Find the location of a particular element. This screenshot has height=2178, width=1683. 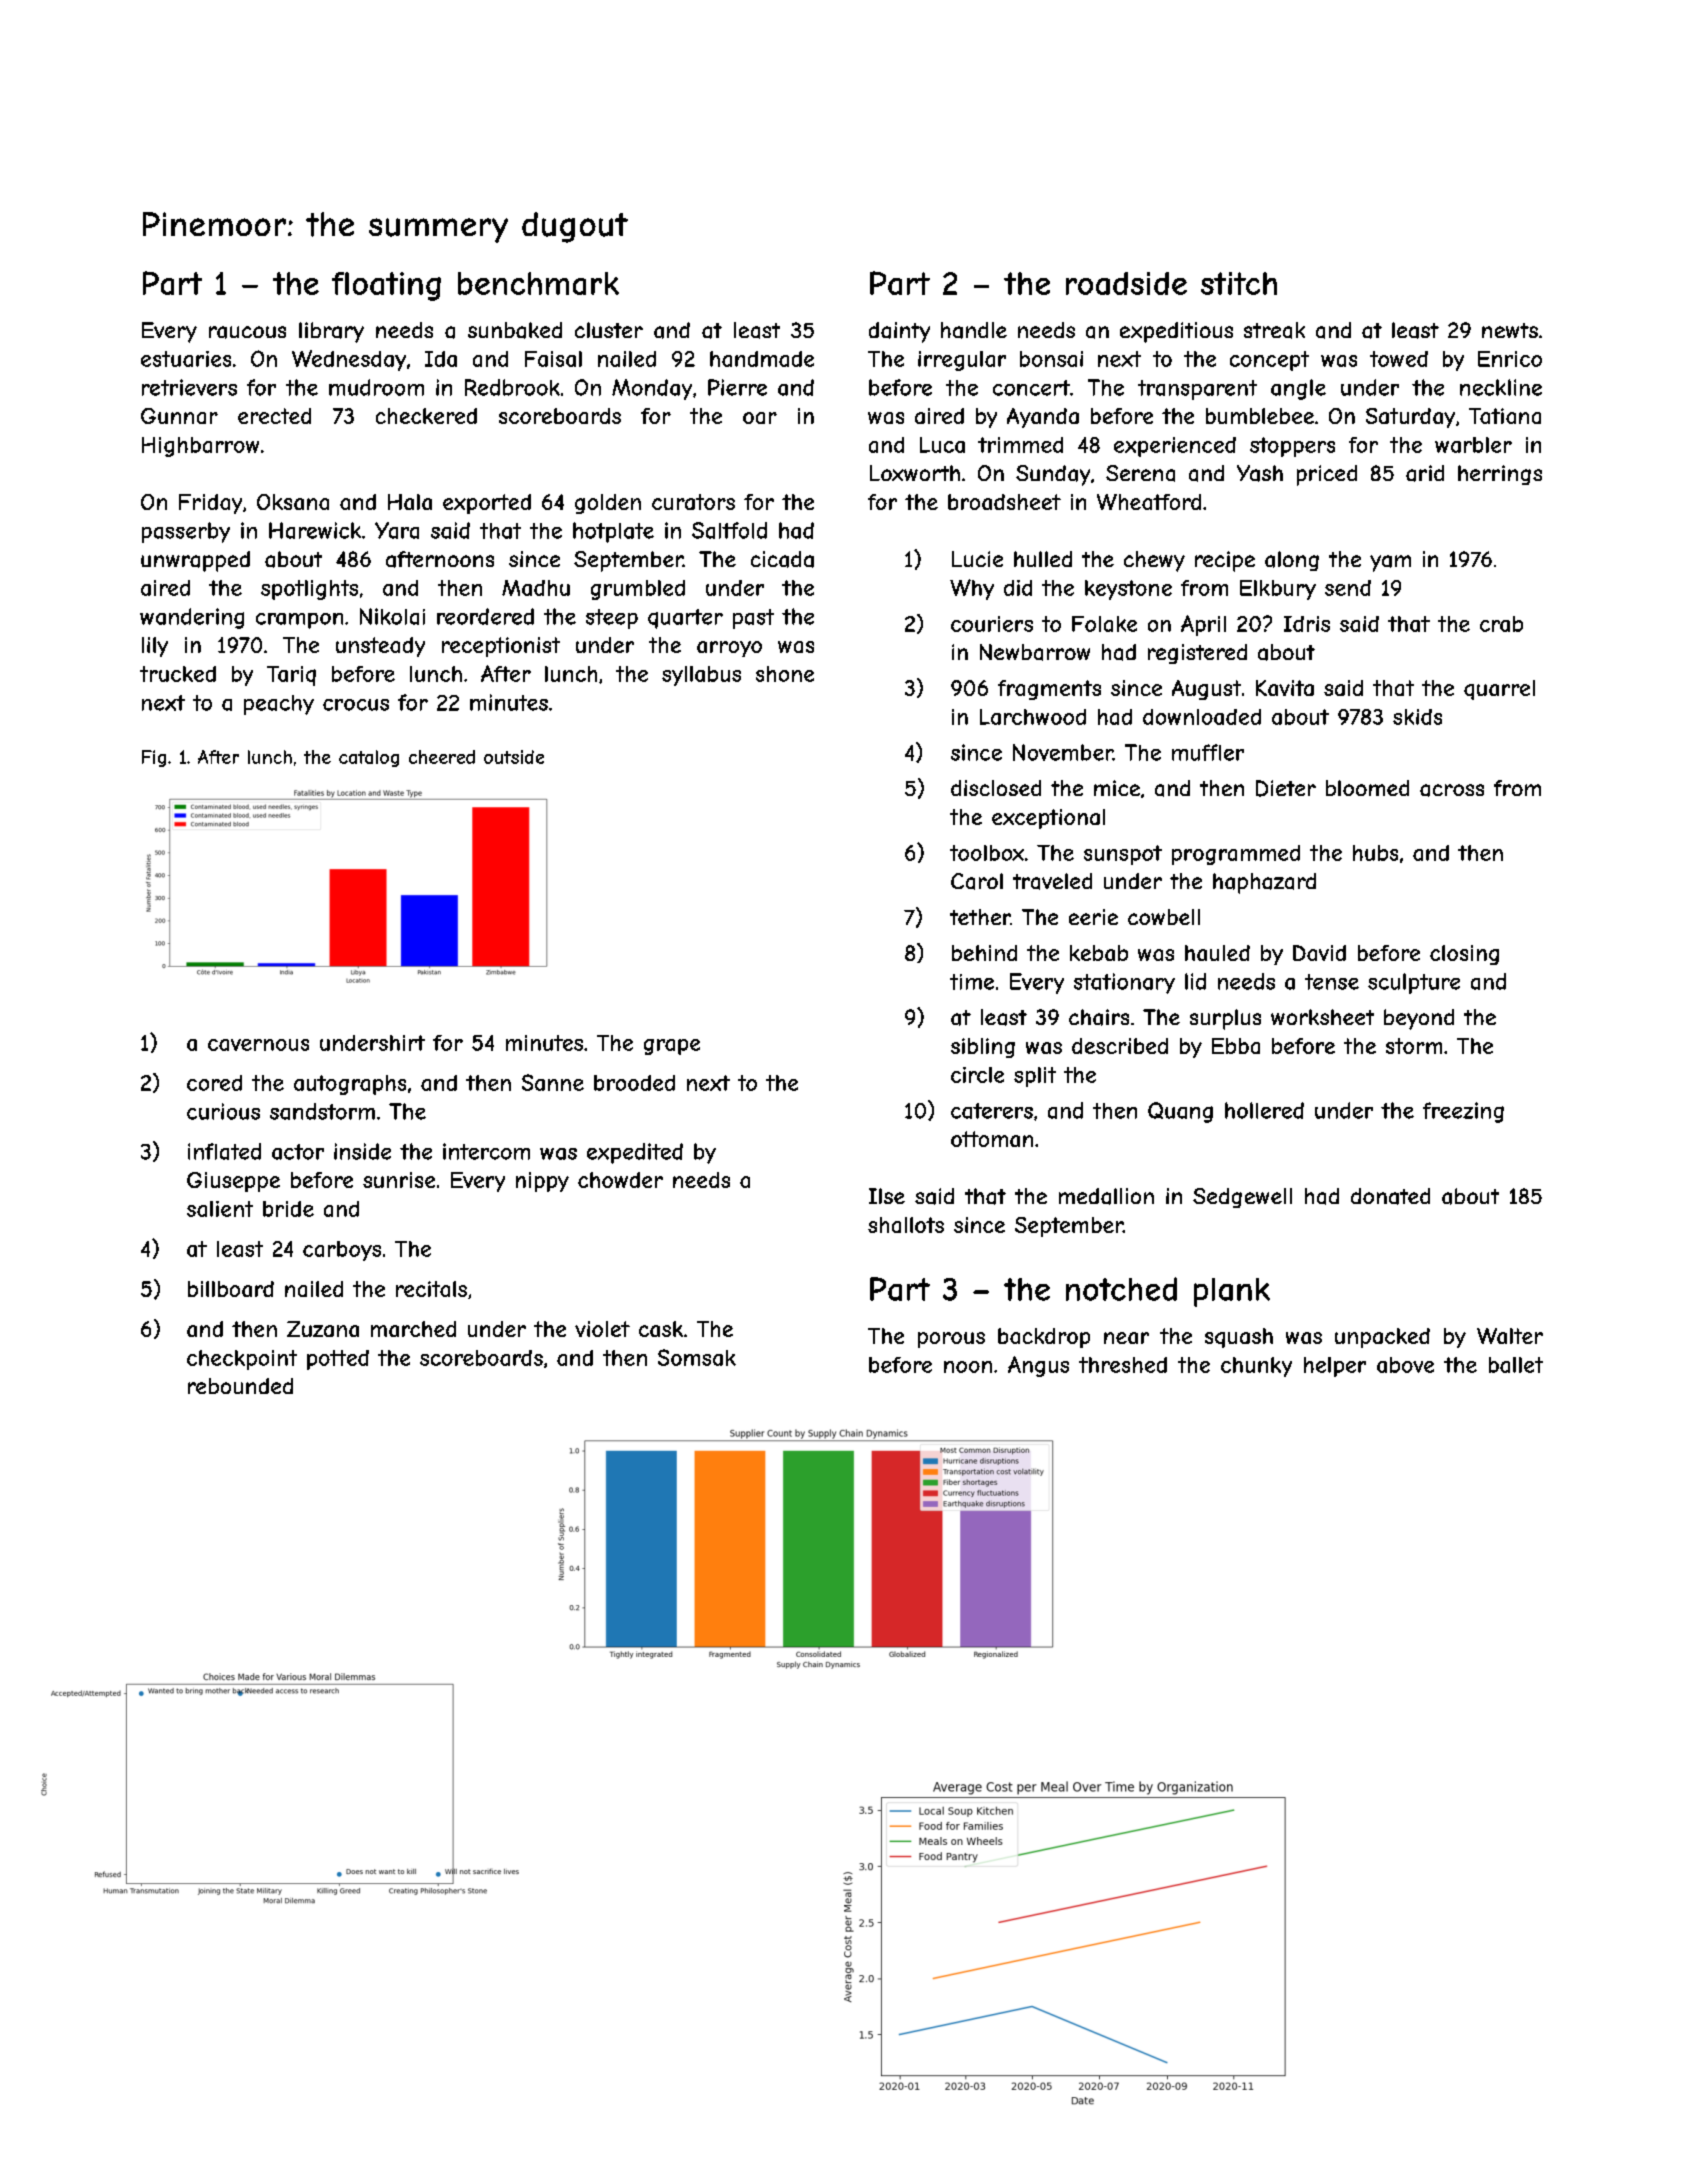

hollered is located at coordinates (1264, 1110).
